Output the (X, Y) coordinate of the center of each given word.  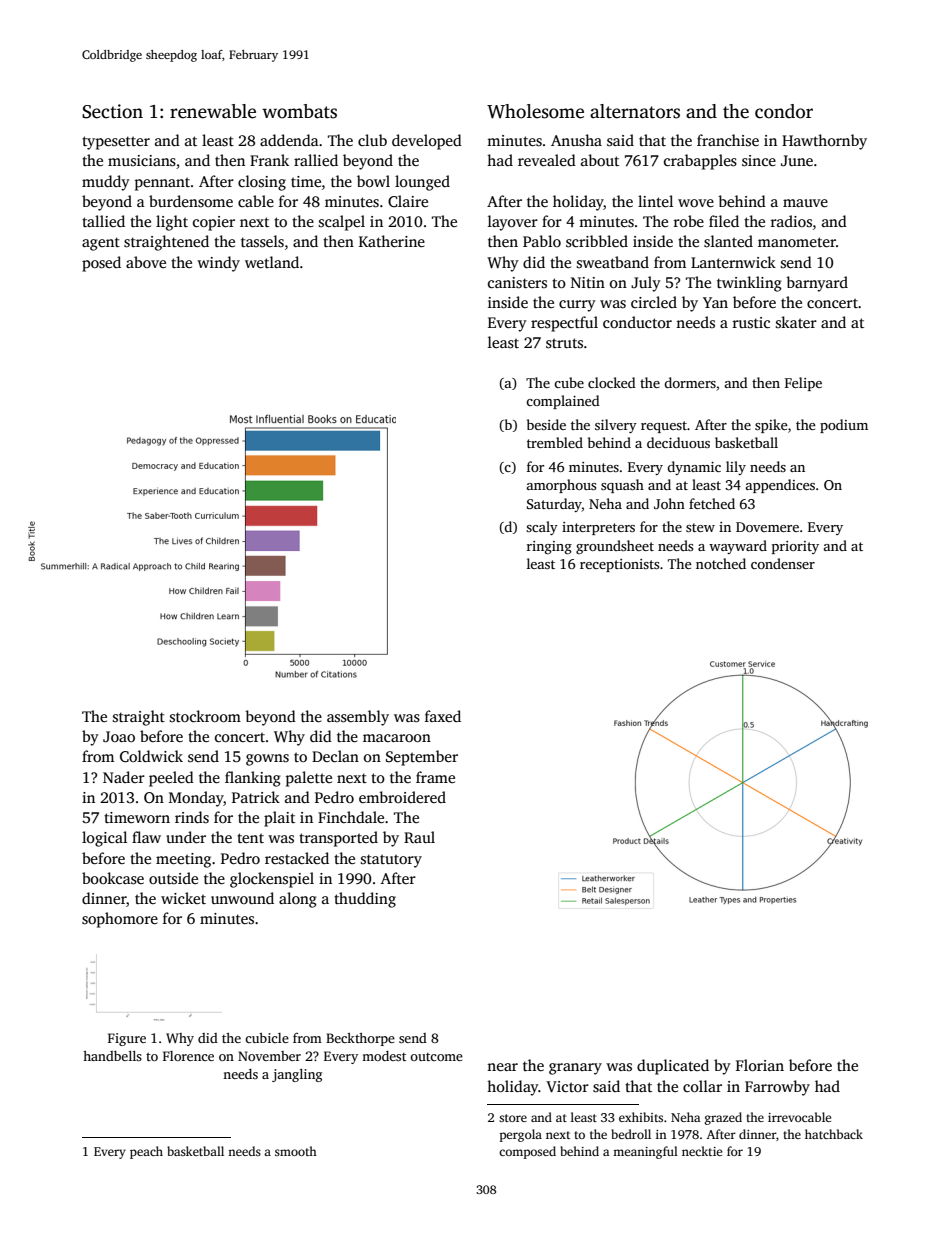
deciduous (678, 442)
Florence (188, 1056)
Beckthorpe (360, 1039)
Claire (408, 201)
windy (218, 264)
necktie (702, 1151)
